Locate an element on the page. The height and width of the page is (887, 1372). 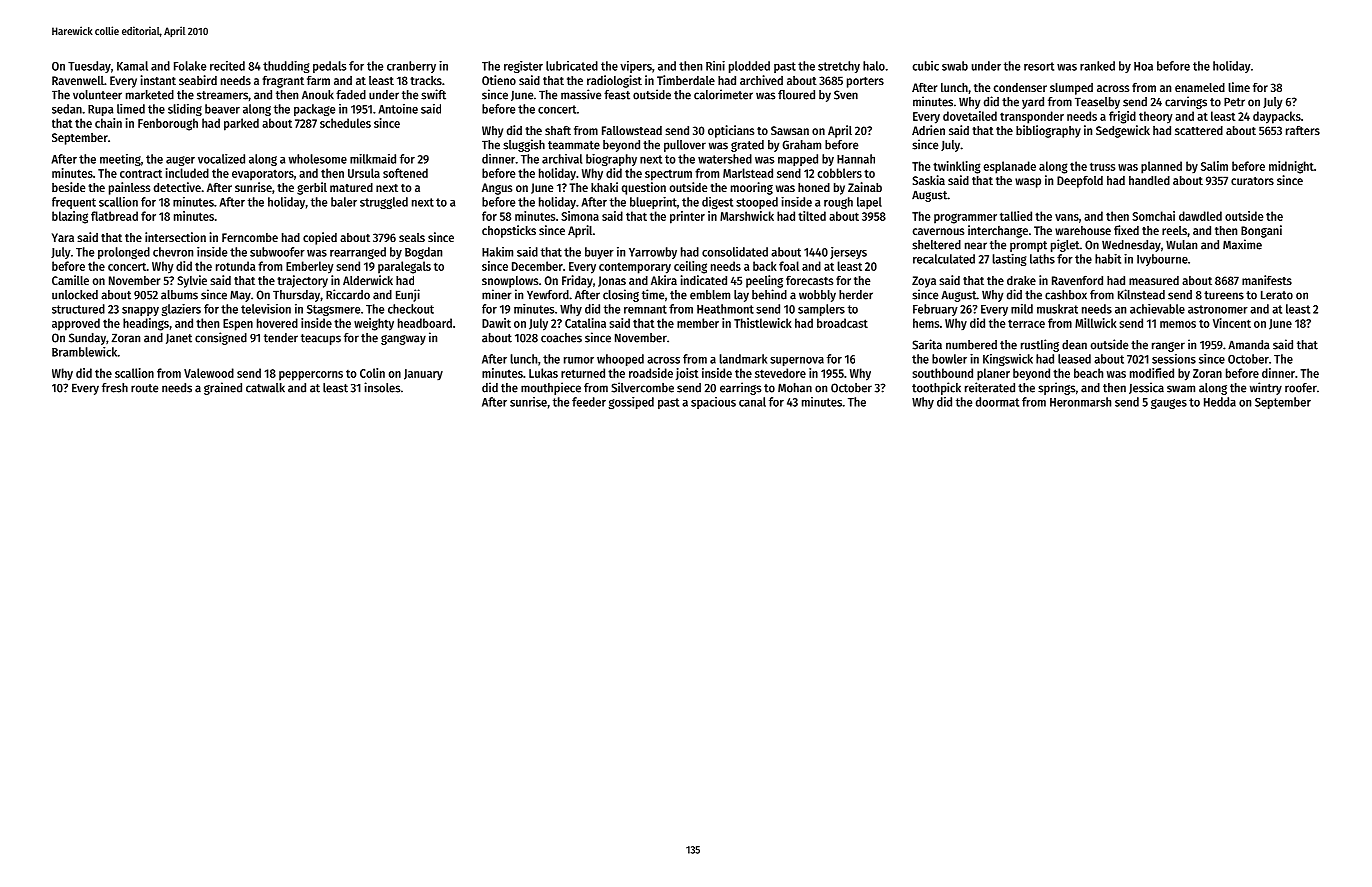
feeder is located at coordinates (589, 402).
